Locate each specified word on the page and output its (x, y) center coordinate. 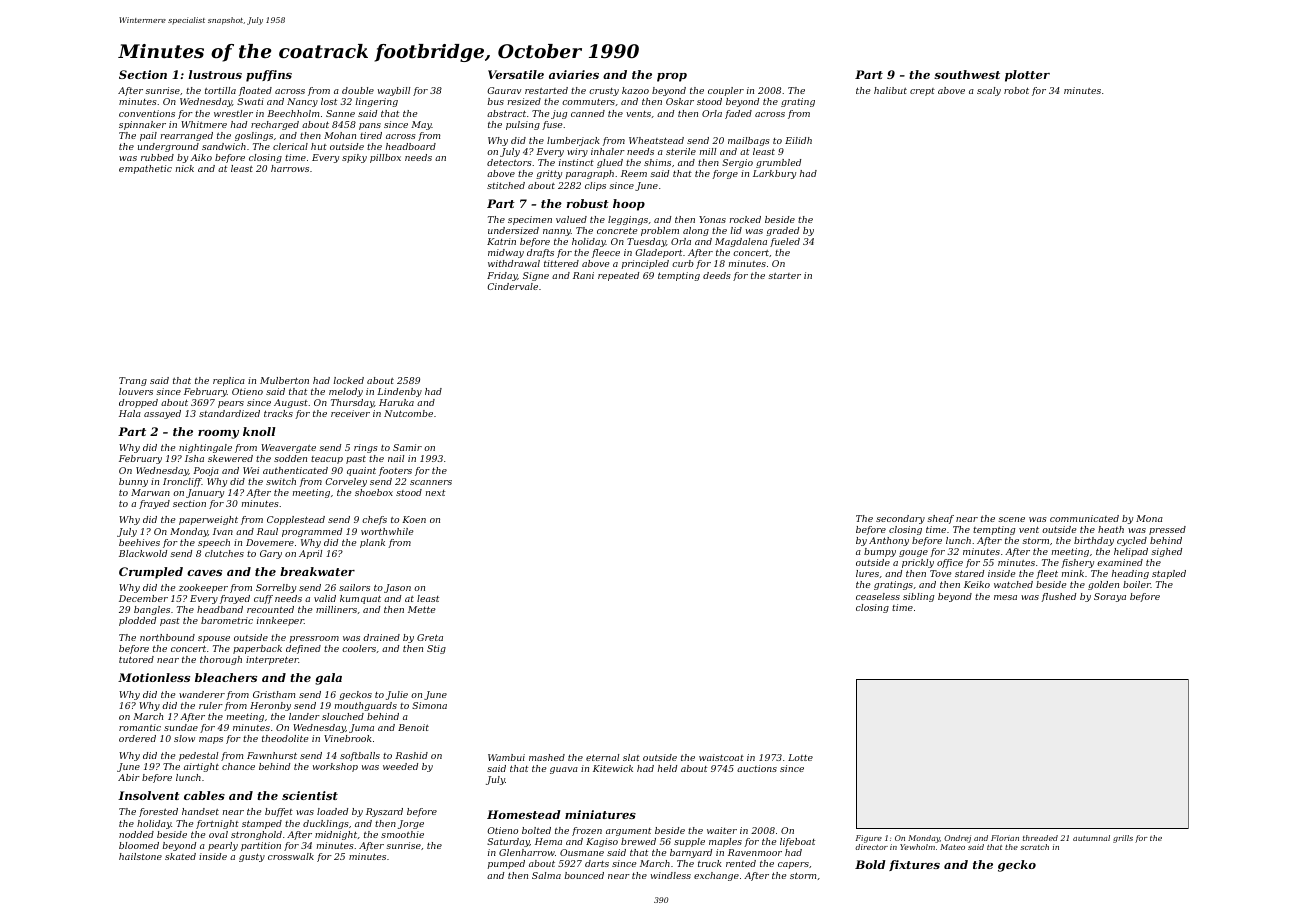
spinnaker (142, 125)
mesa (1005, 597)
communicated (1084, 518)
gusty (252, 857)
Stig (436, 649)
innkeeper (280, 621)
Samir (407, 447)
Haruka (396, 402)
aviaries (574, 74)
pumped (506, 864)
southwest (967, 74)
